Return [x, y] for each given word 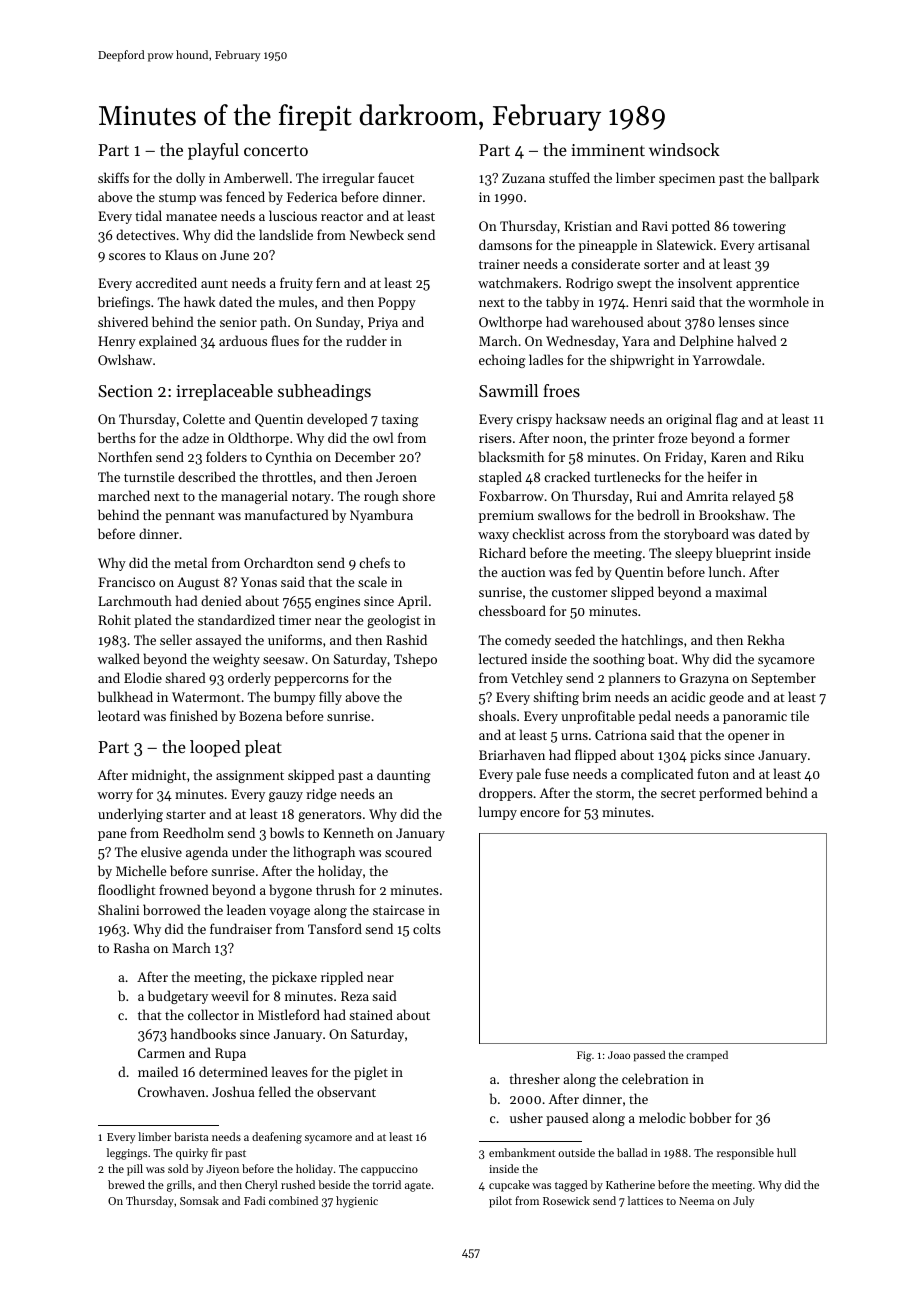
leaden [246, 909]
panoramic [755, 717]
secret [678, 793]
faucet [396, 177]
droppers [506, 794]
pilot [500, 1202]
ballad [632, 1152]
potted [691, 227]
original [689, 420]
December [365, 456]
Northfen [125, 456]
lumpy [498, 813]
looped [215, 748]
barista [191, 1136]
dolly [190, 179]
